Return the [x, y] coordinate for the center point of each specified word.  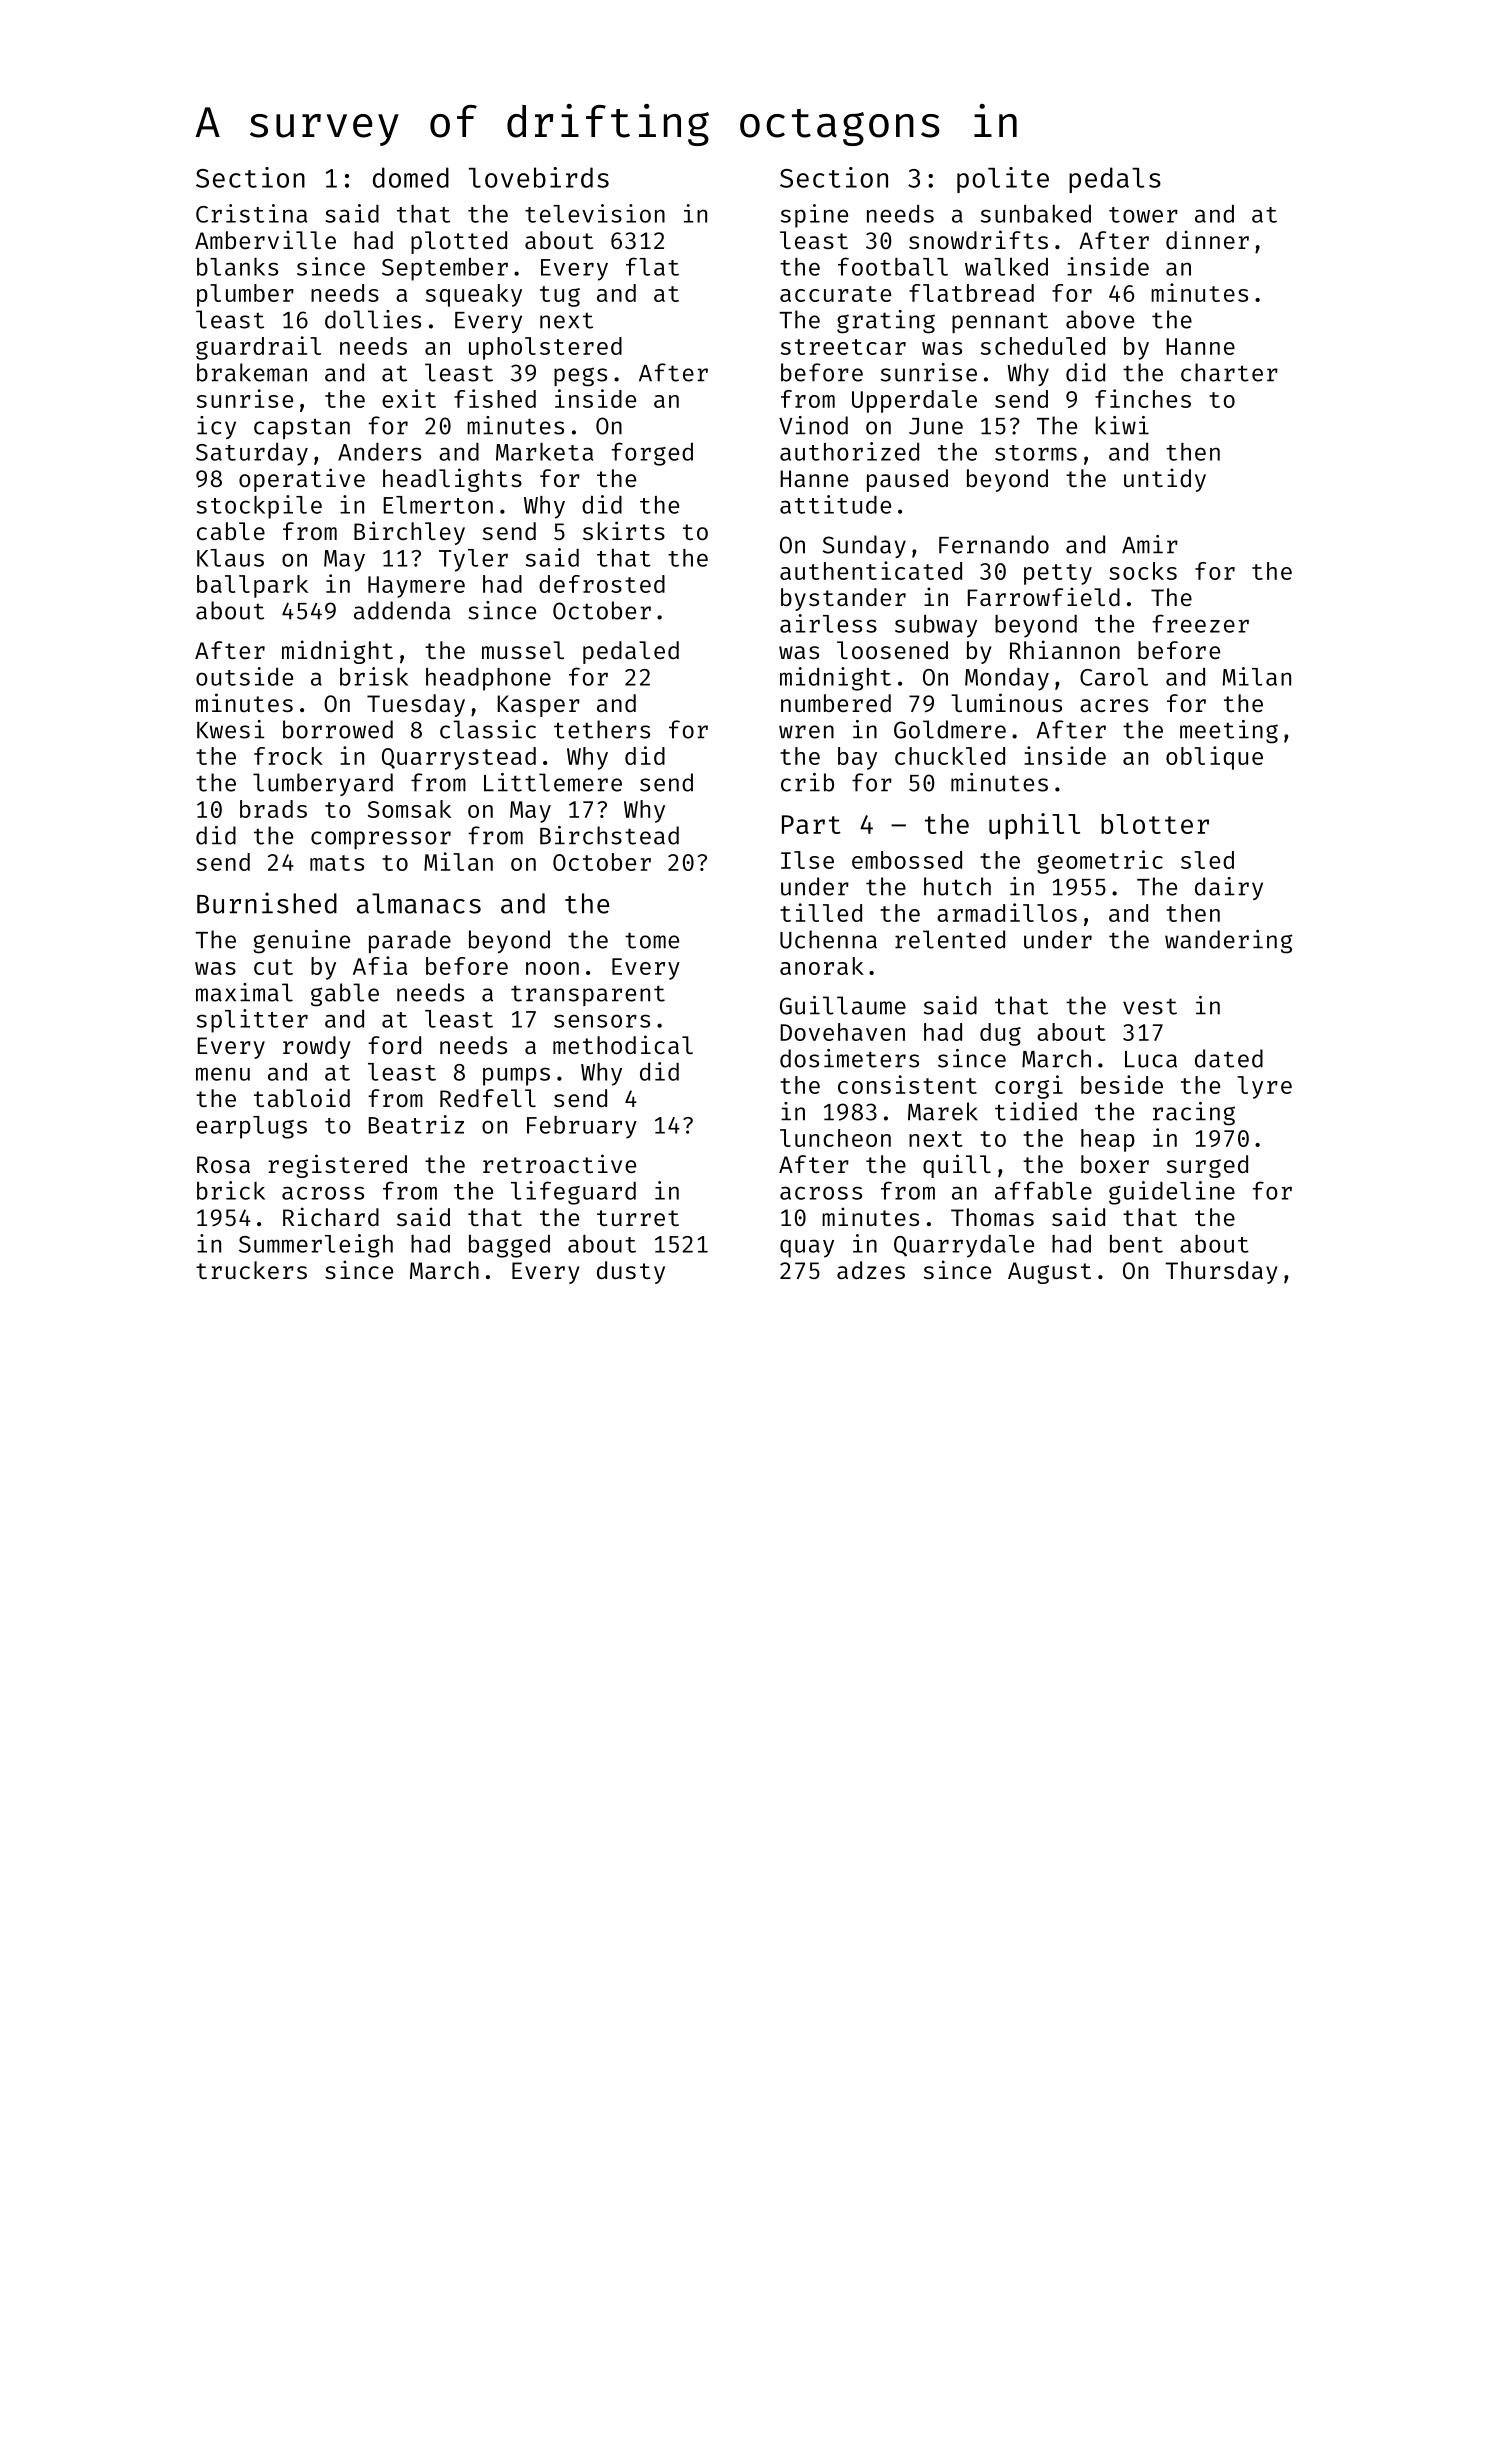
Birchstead [609, 835]
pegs [580, 377]
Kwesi [231, 729]
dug [1000, 1034]
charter [1229, 372]
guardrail [258, 348]
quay [807, 1248]
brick [231, 1190]
